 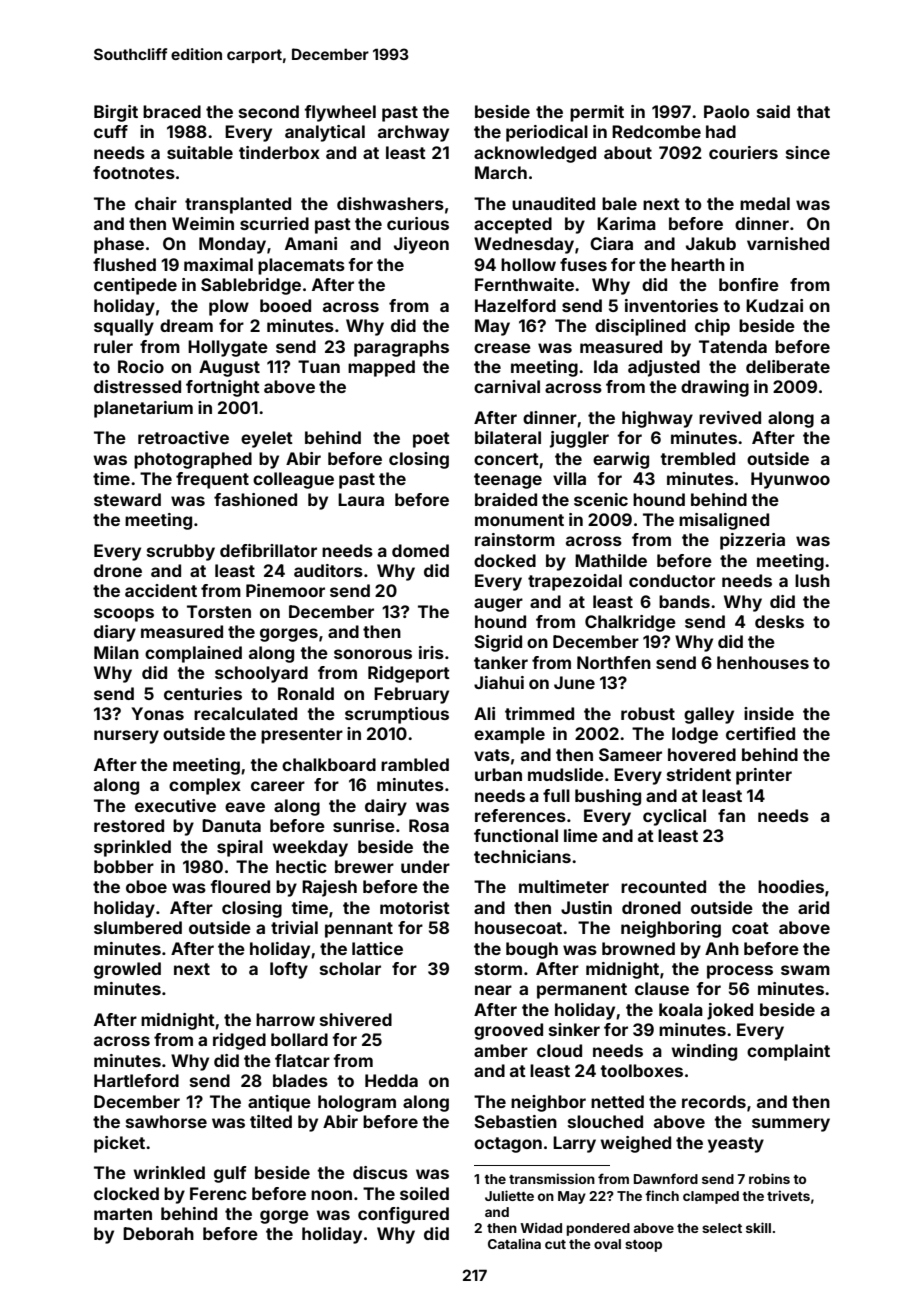 I want to click on domed, so click(x=420, y=550).
